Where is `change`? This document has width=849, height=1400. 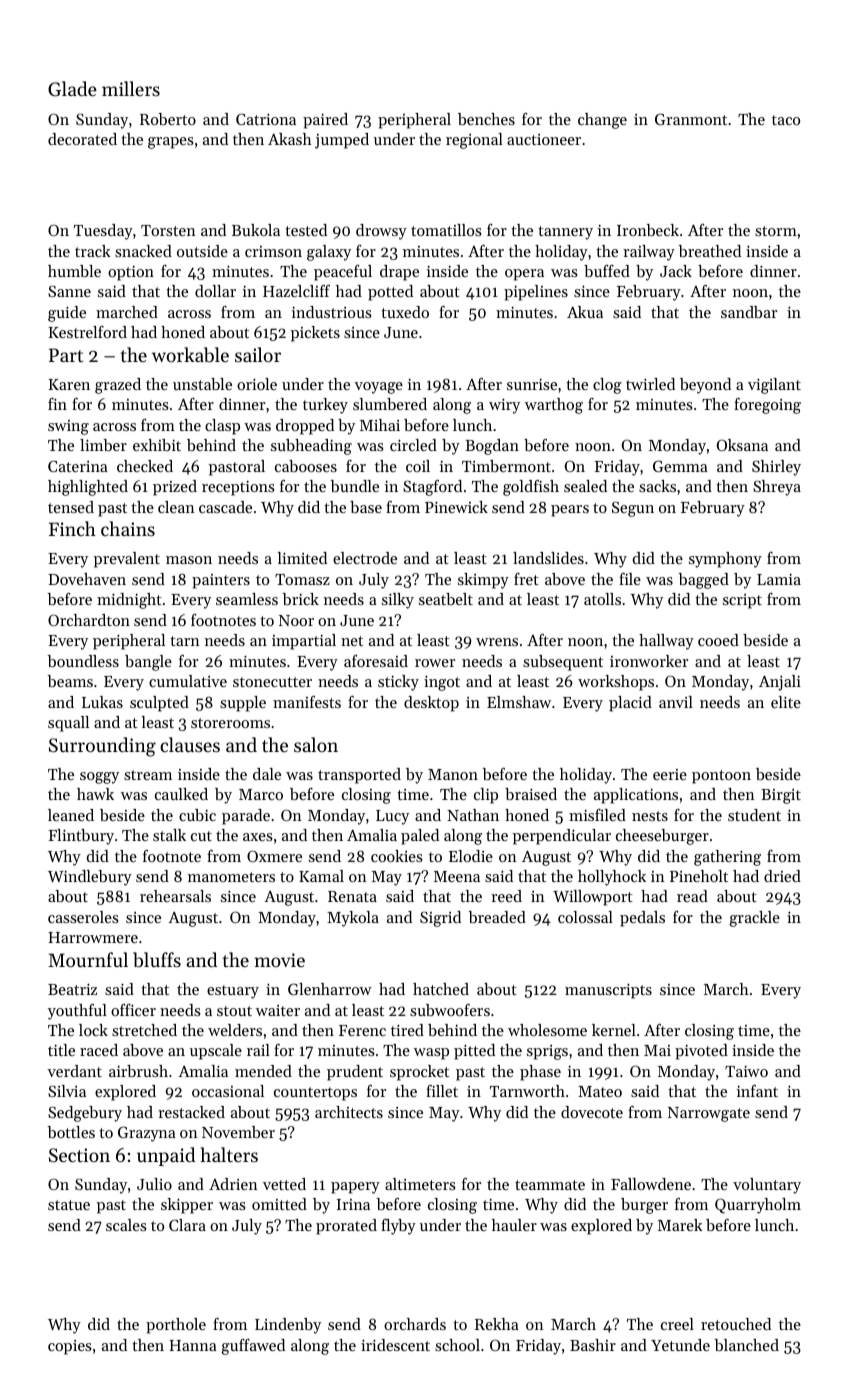 change is located at coordinates (602, 121).
